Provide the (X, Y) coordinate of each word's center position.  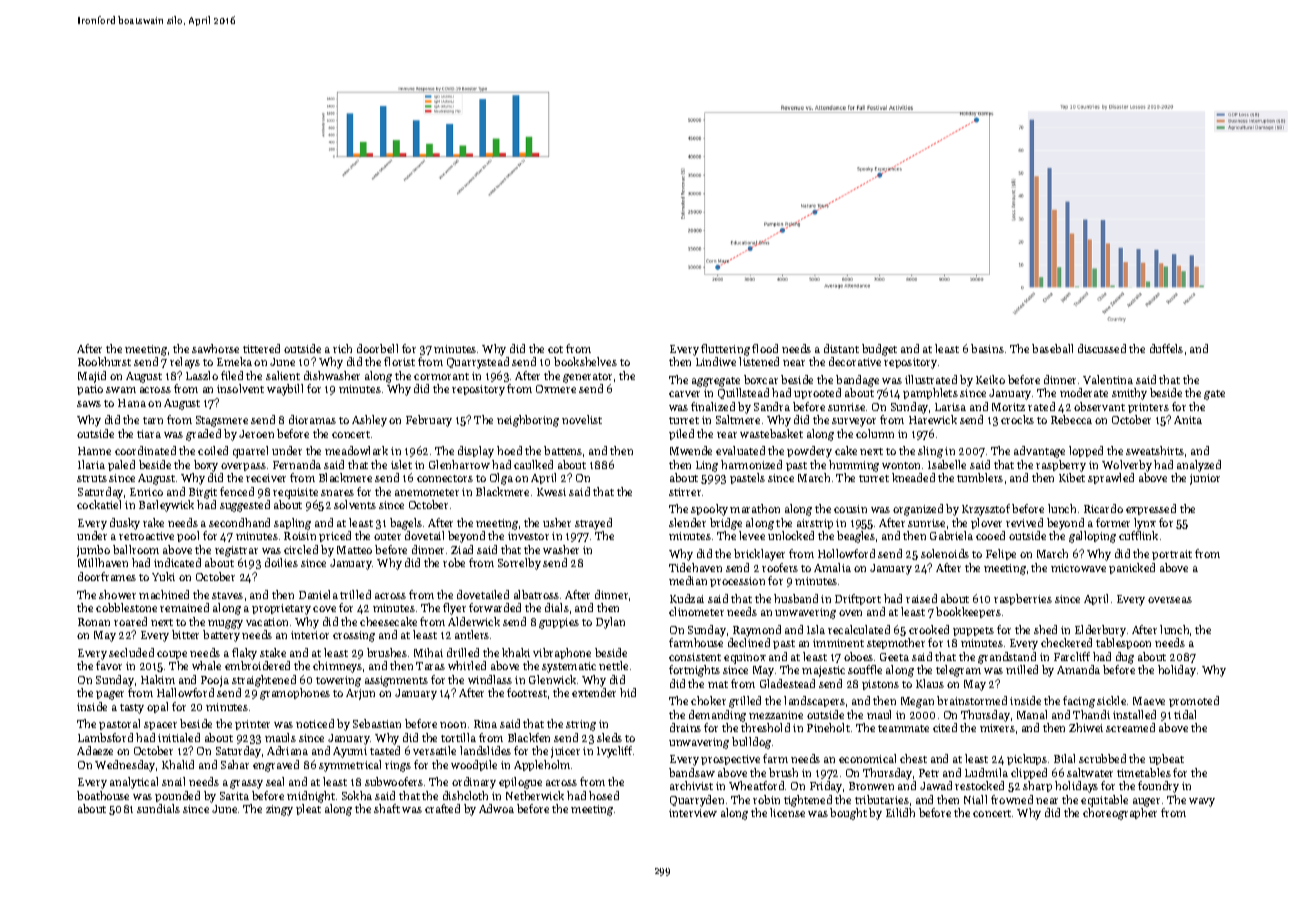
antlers (472, 634)
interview (693, 813)
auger (1146, 802)
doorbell (377, 348)
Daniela (318, 594)
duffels (1166, 348)
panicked (1132, 568)
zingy (279, 810)
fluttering (725, 350)
